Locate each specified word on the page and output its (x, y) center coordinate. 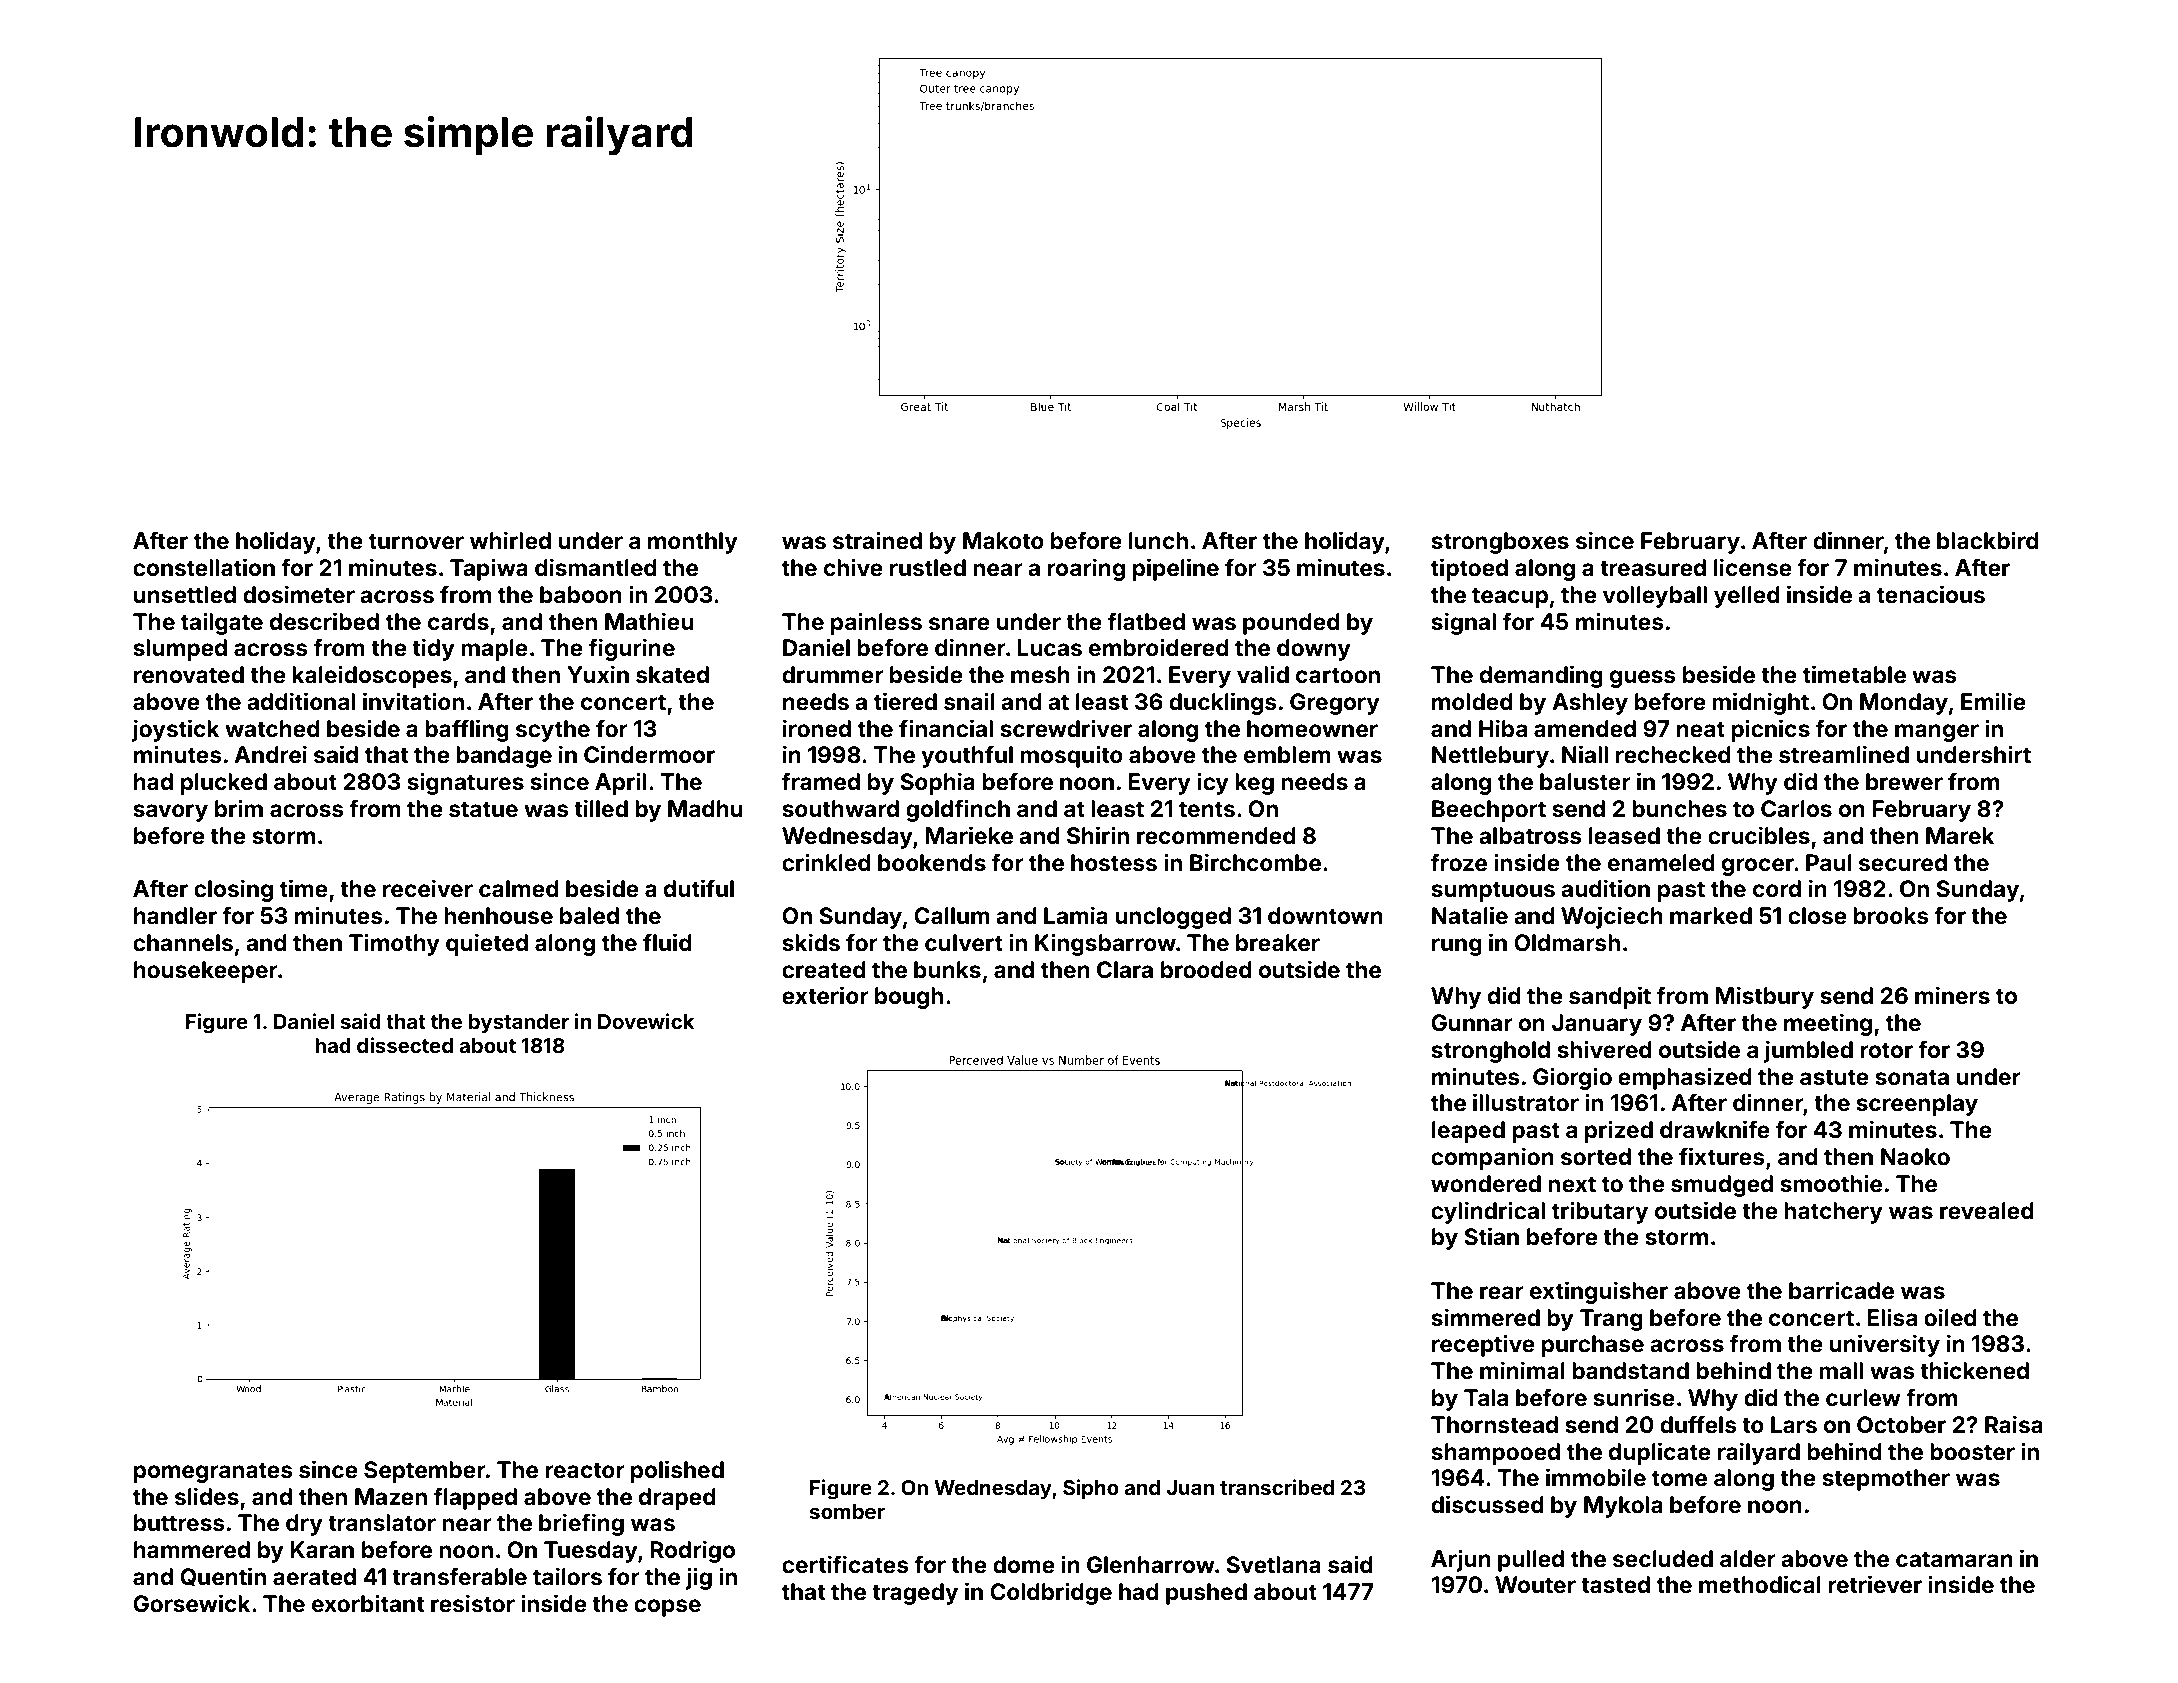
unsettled (185, 595)
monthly (693, 543)
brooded (1206, 970)
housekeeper (206, 972)
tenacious (1931, 594)
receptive (1483, 1345)
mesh (1040, 675)
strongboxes (1500, 543)
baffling (467, 730)
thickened (1974, 1370)
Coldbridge (1051, 1593)
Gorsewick (191, 1603)
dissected (405, 1045)
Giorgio (1572, 1078)
